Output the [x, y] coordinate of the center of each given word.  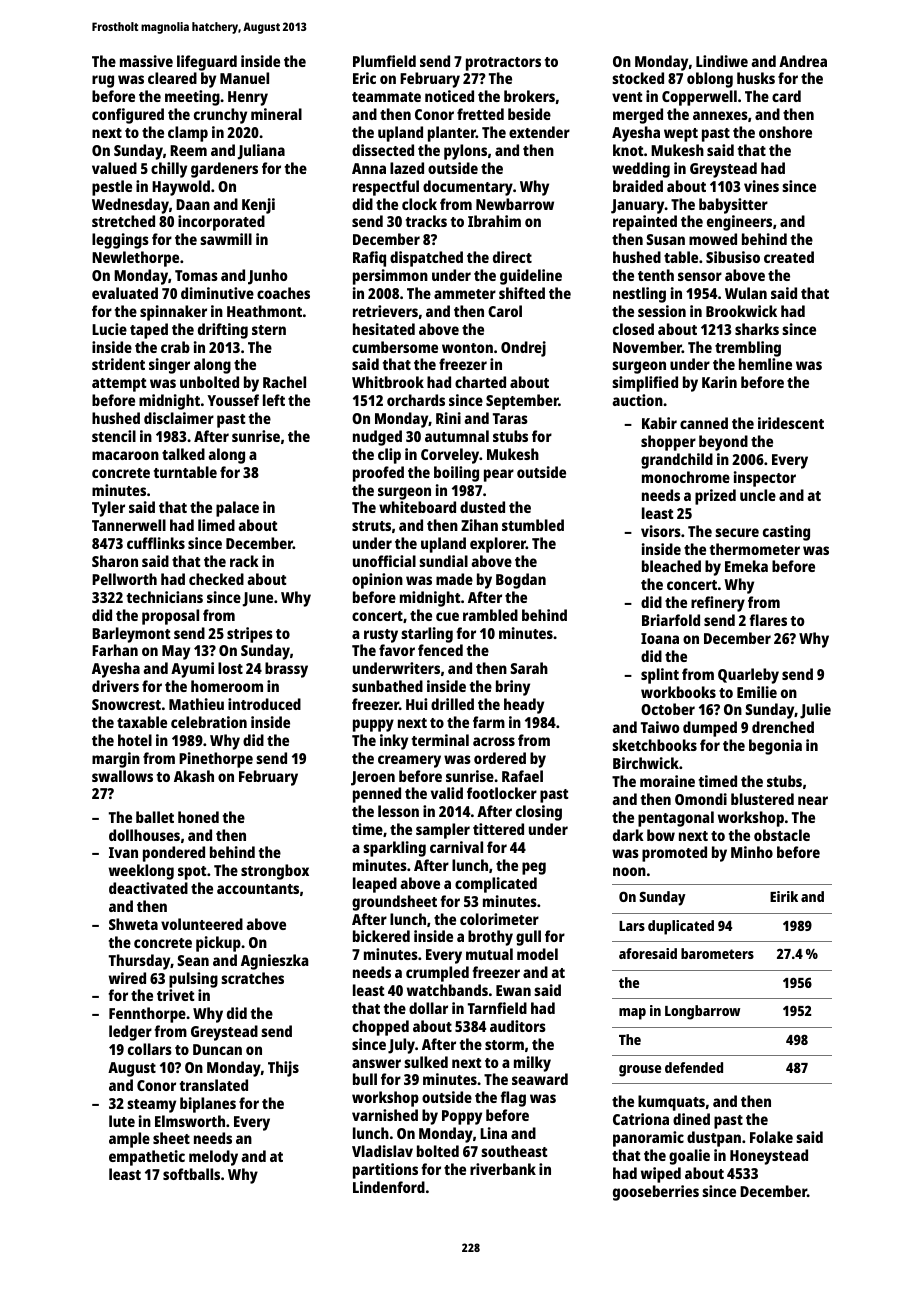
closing [539, 813]
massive [146, 61]
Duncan [217, 1049]
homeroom [227, 686]
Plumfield [384, 61]
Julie [815, 711]
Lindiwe [722, 61]
